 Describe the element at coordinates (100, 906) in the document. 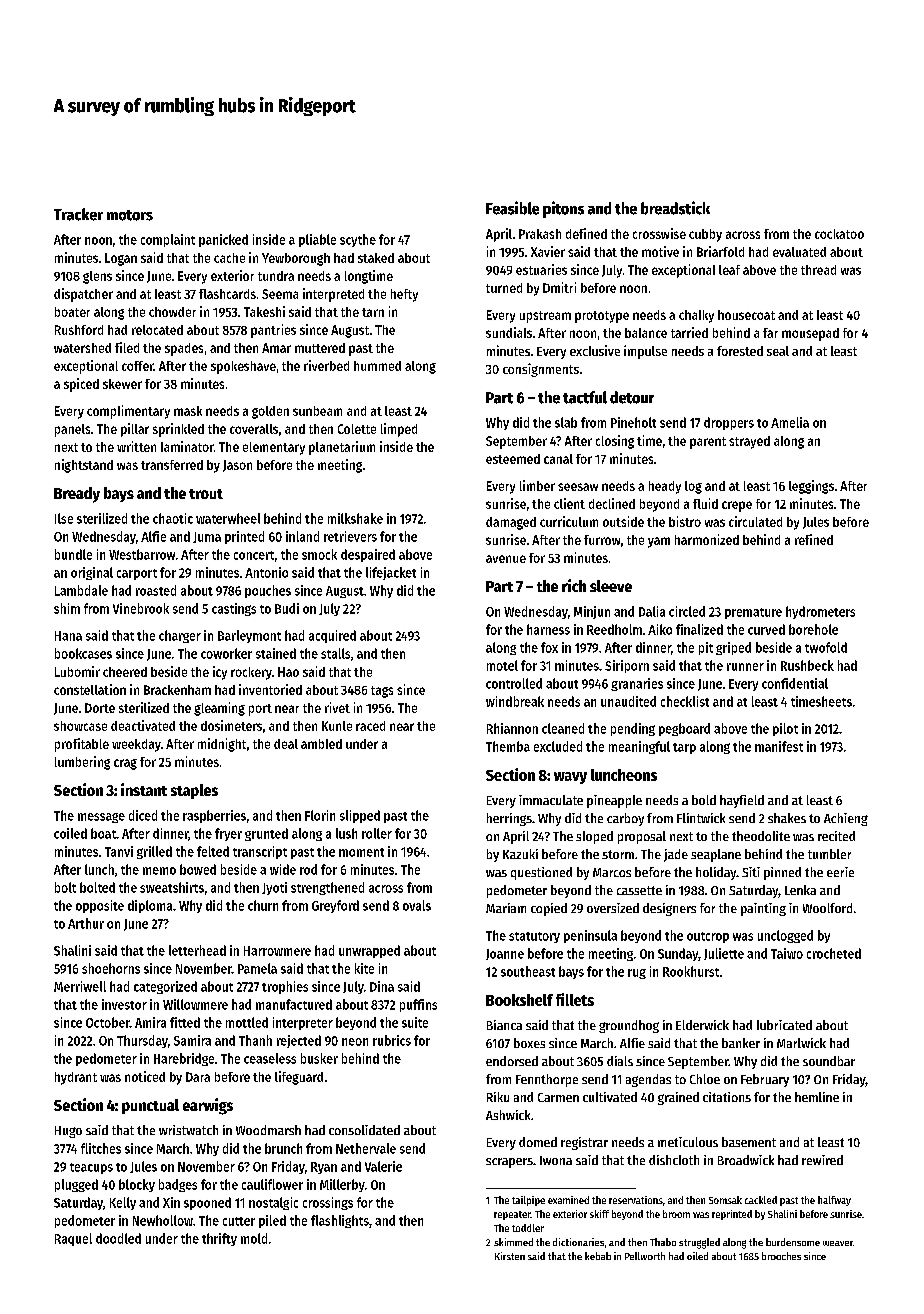

I see `opposite` at that location.
